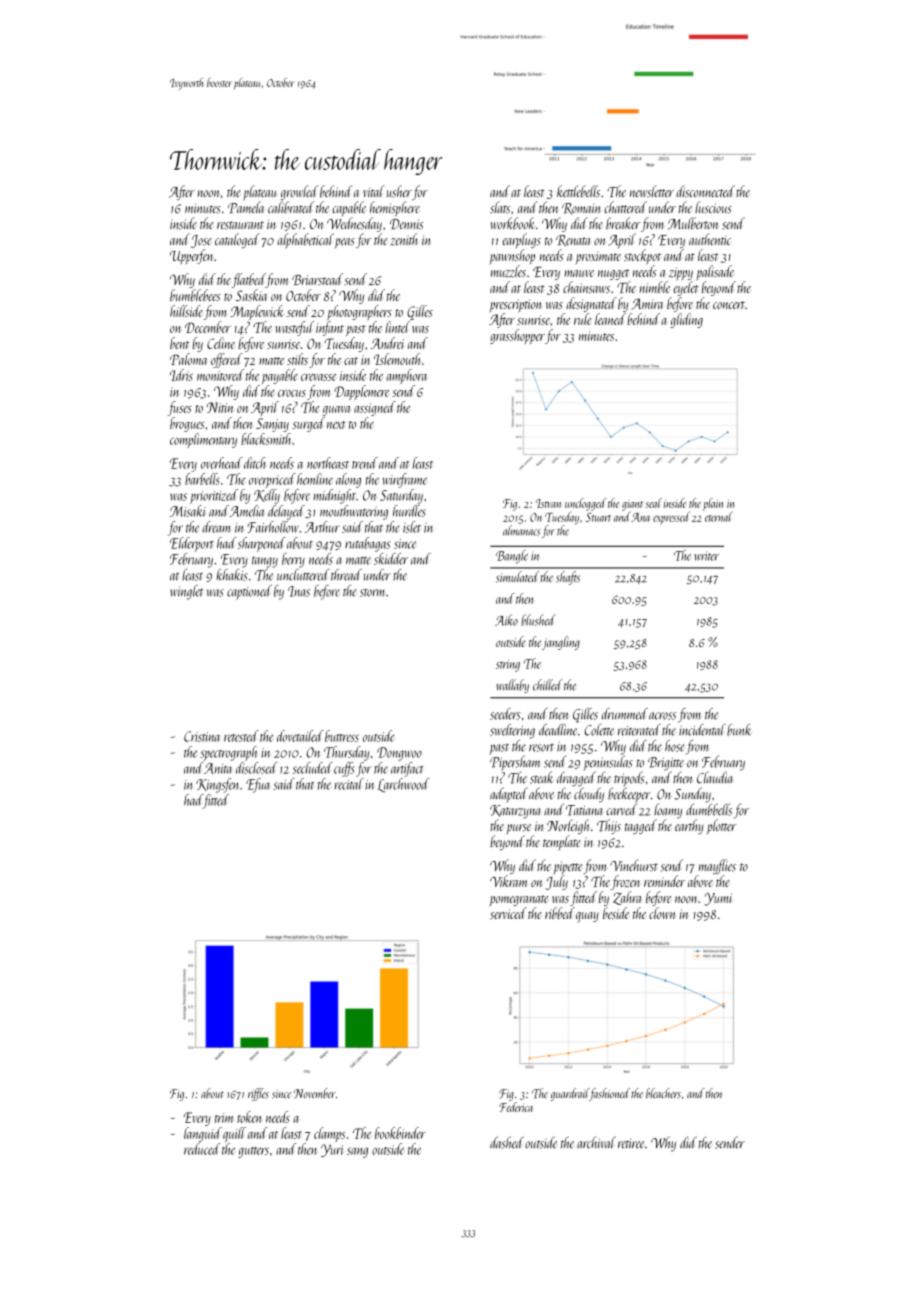 The image size is (924, 1311). What do you see at coordinates (372, 593) in the screenshot?
I see `storm` at bounding box center [372, 593].
